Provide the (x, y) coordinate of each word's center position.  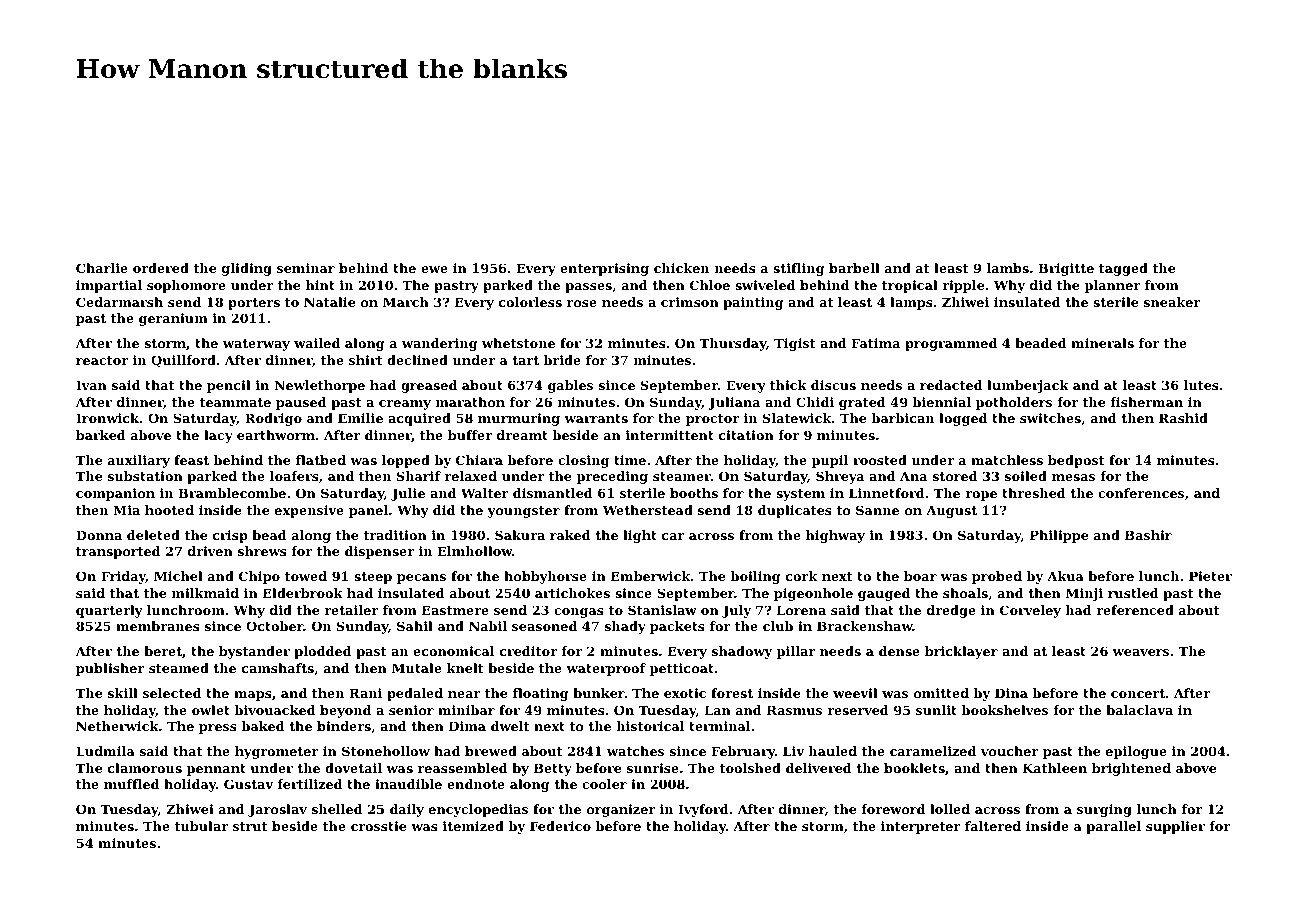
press (218, 729)
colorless (530, 302)
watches (635, 751)
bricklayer (961, 652)
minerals (1102, 343)
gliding (247, 269)
